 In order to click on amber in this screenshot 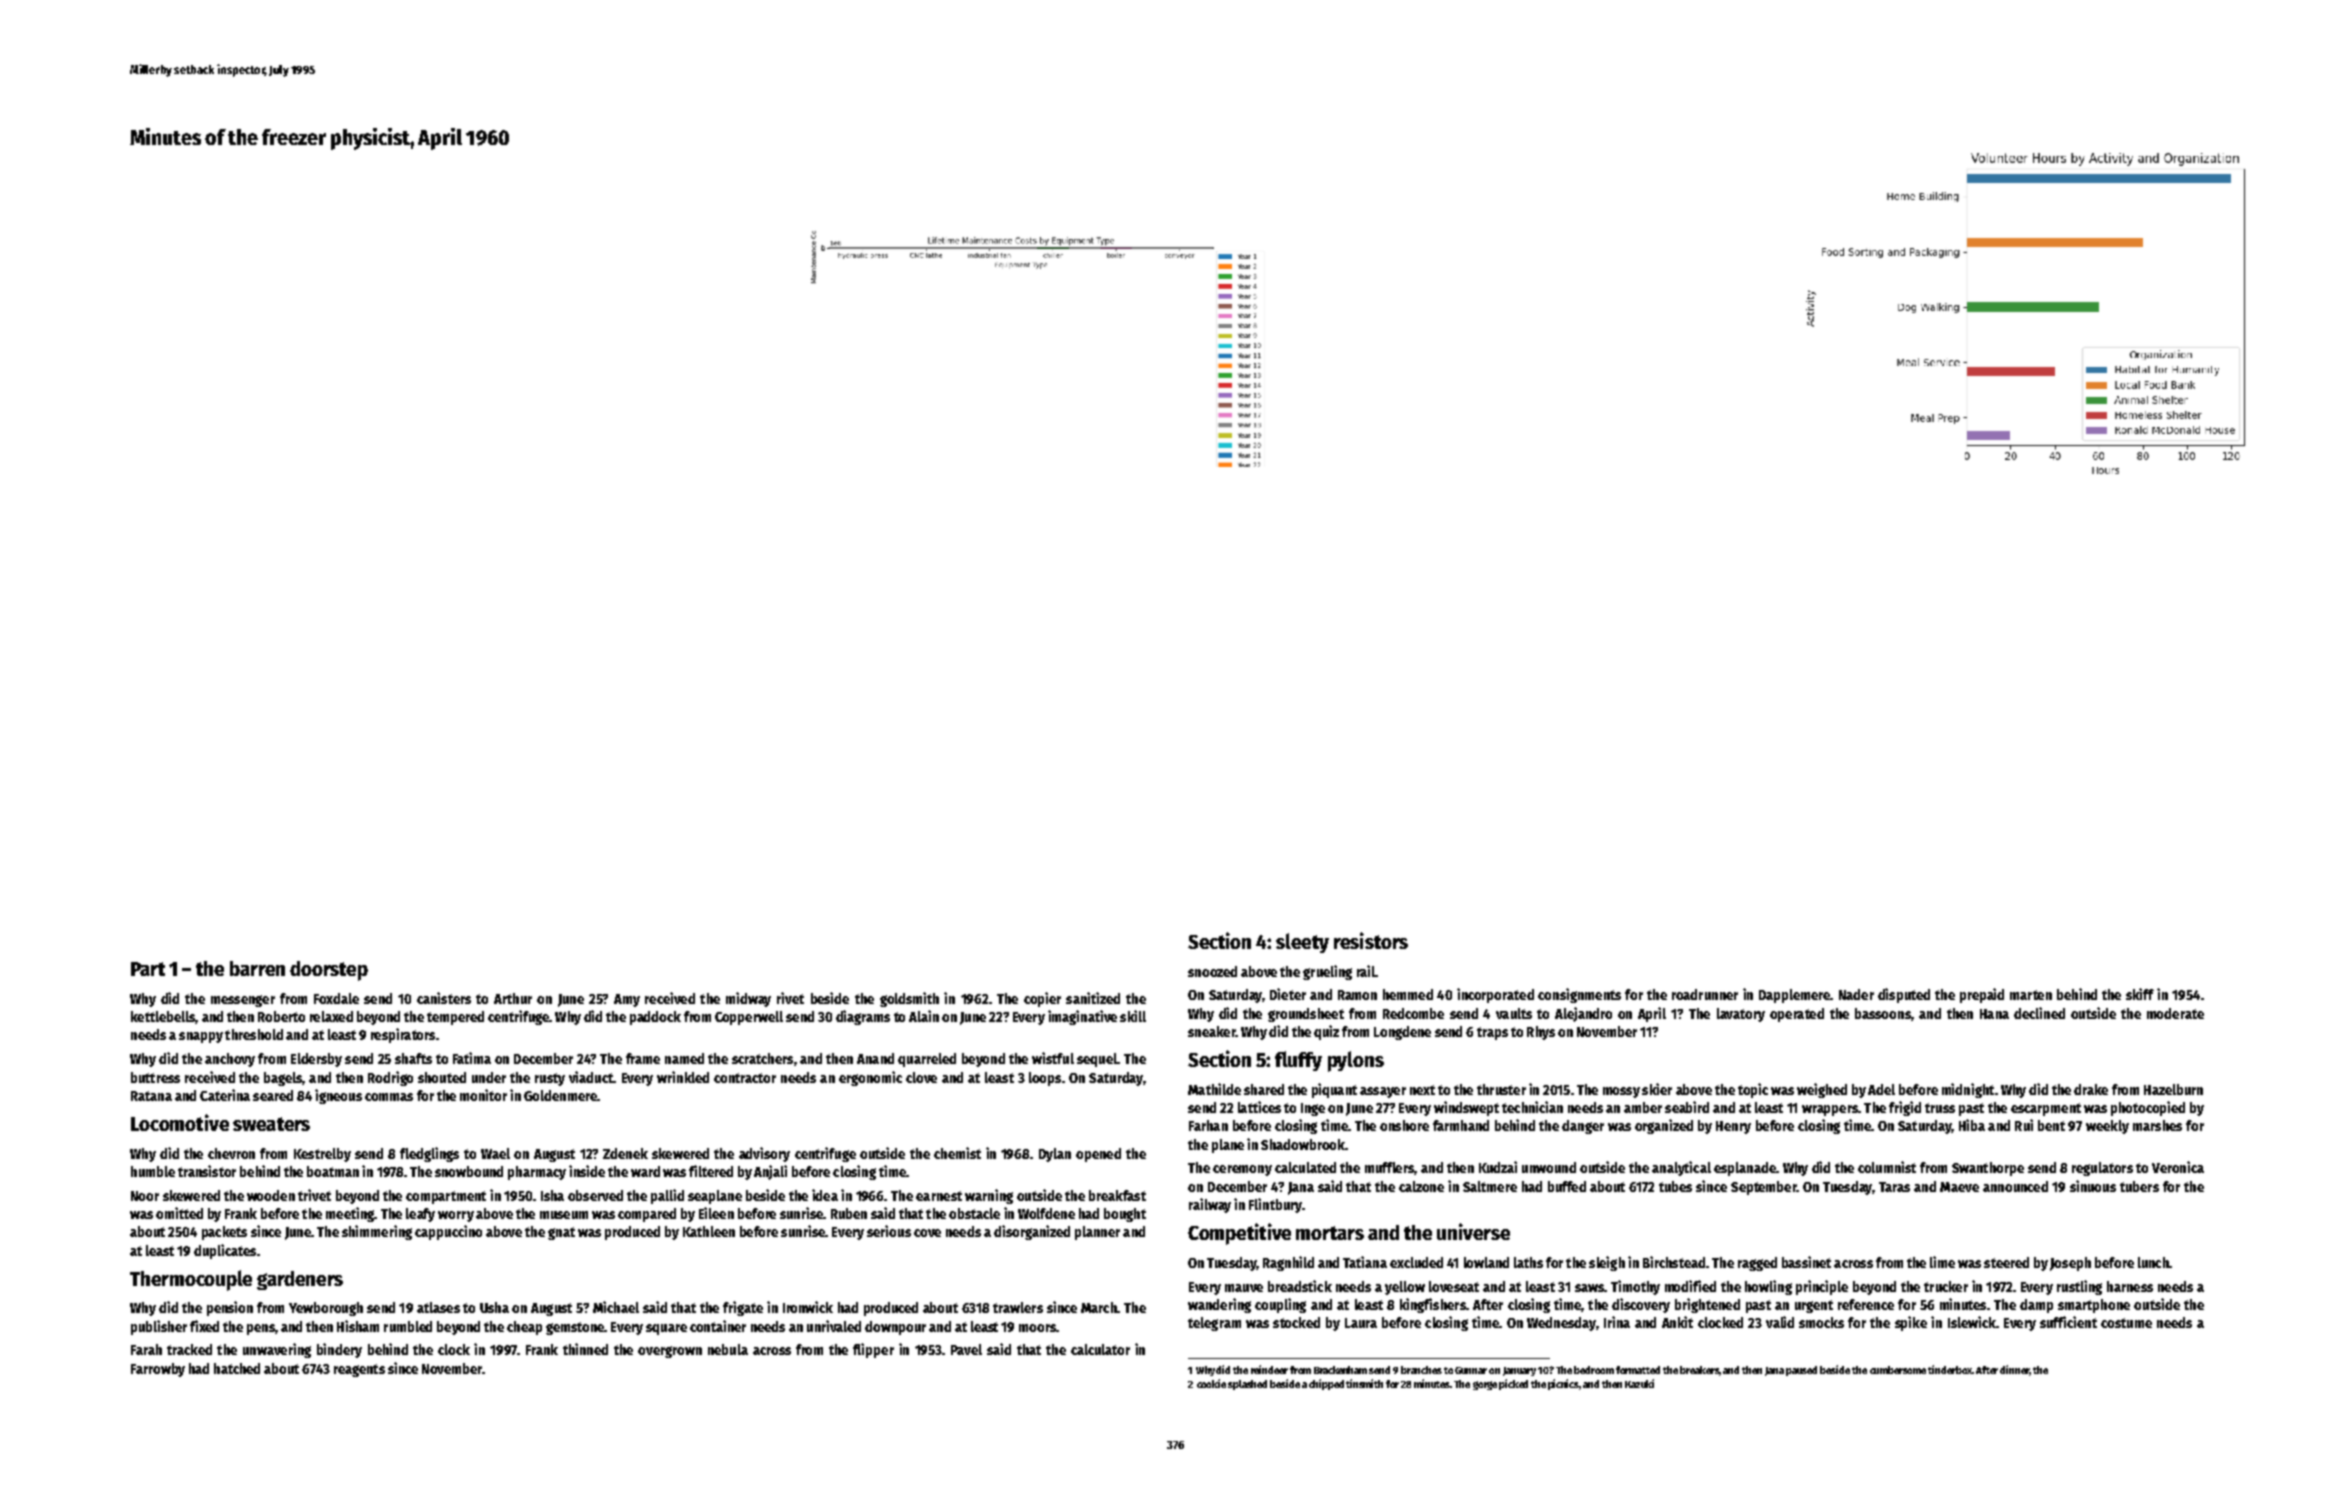, I will do `click(1643, 1107)`.
